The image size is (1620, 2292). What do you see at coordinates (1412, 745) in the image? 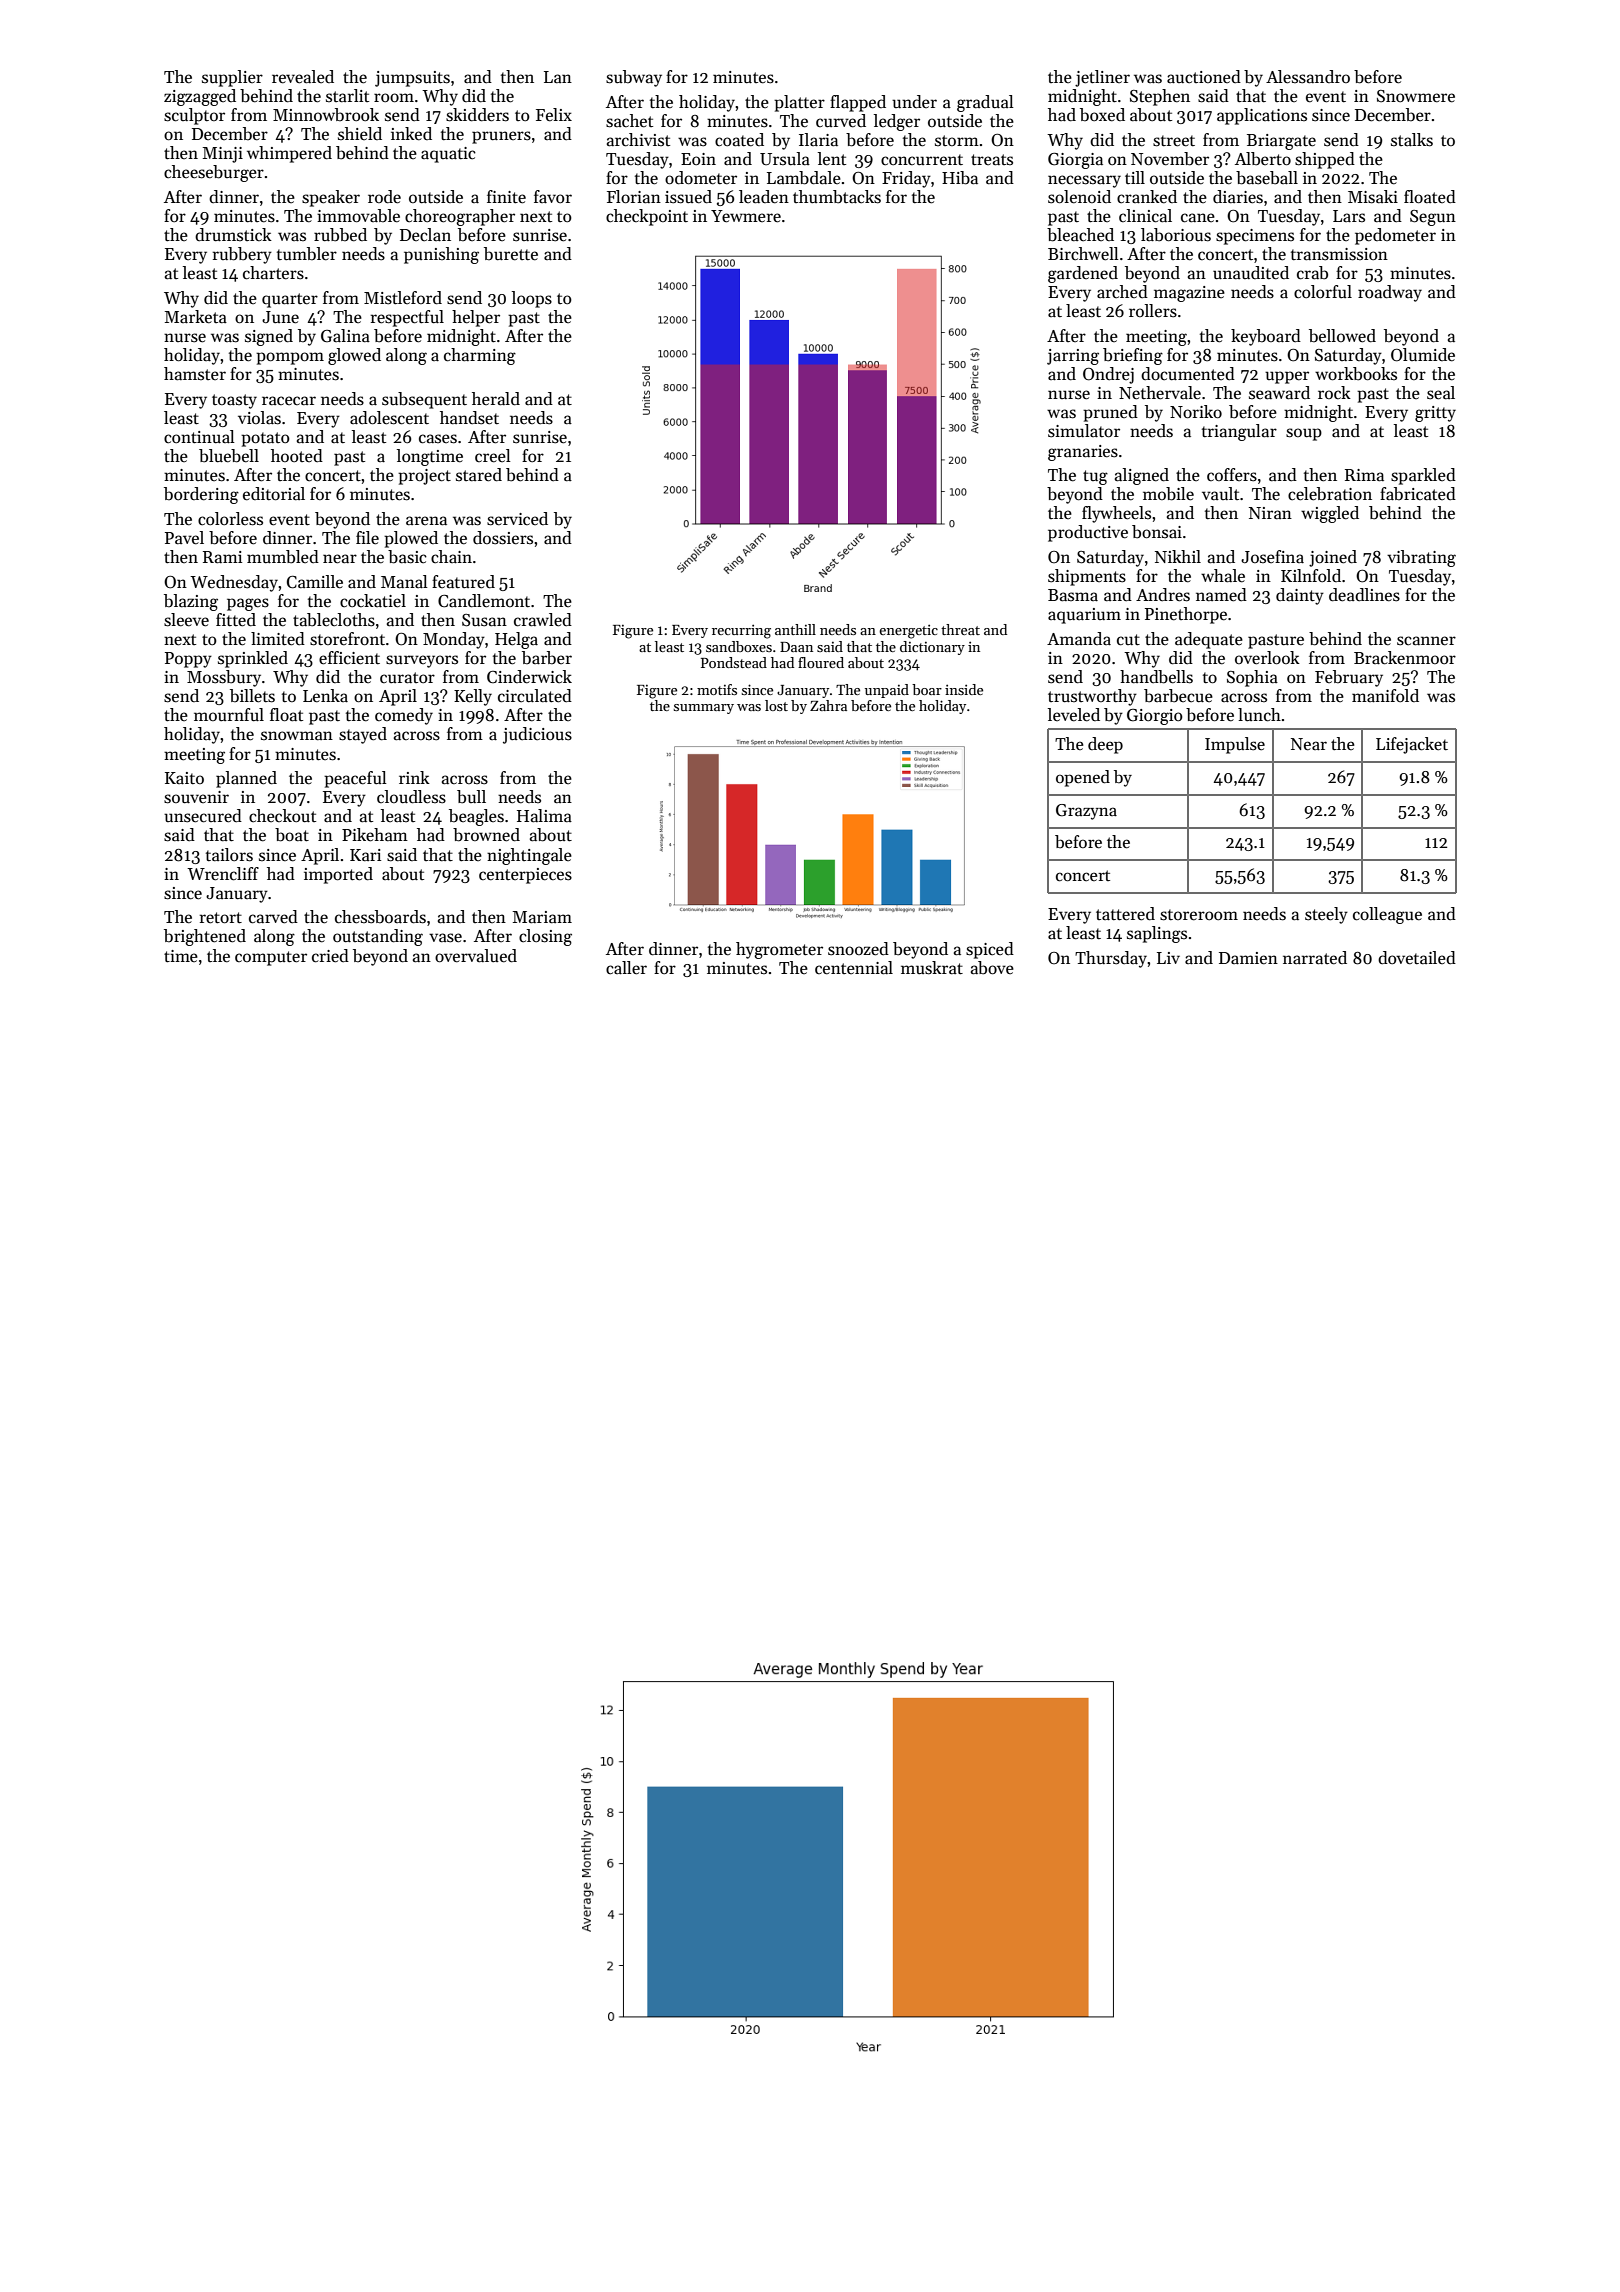
I see `Lifejacket` at bounding box center [1412, 745].
